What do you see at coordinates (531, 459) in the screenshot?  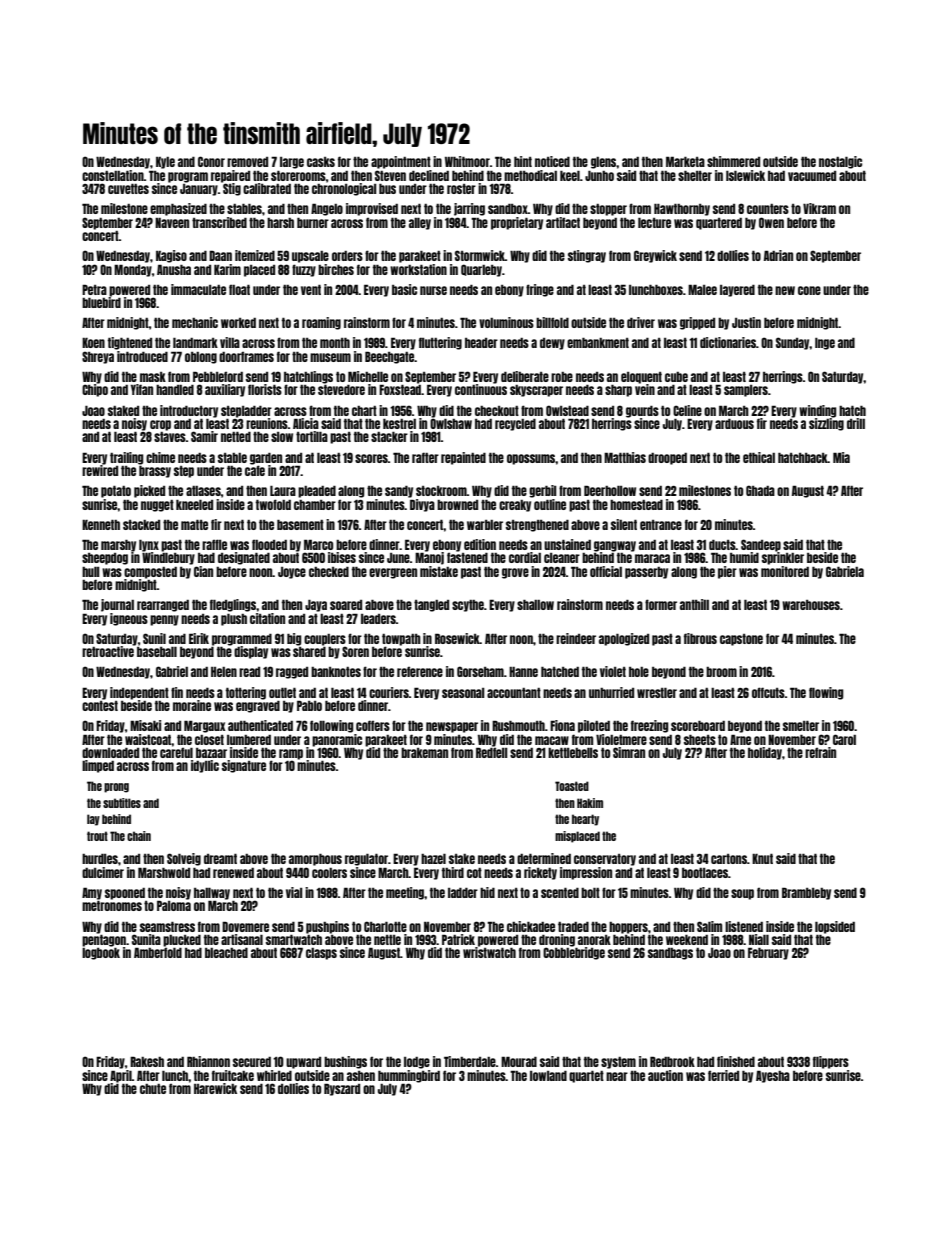 I see `opossums` at bounding box center [531, 459].
